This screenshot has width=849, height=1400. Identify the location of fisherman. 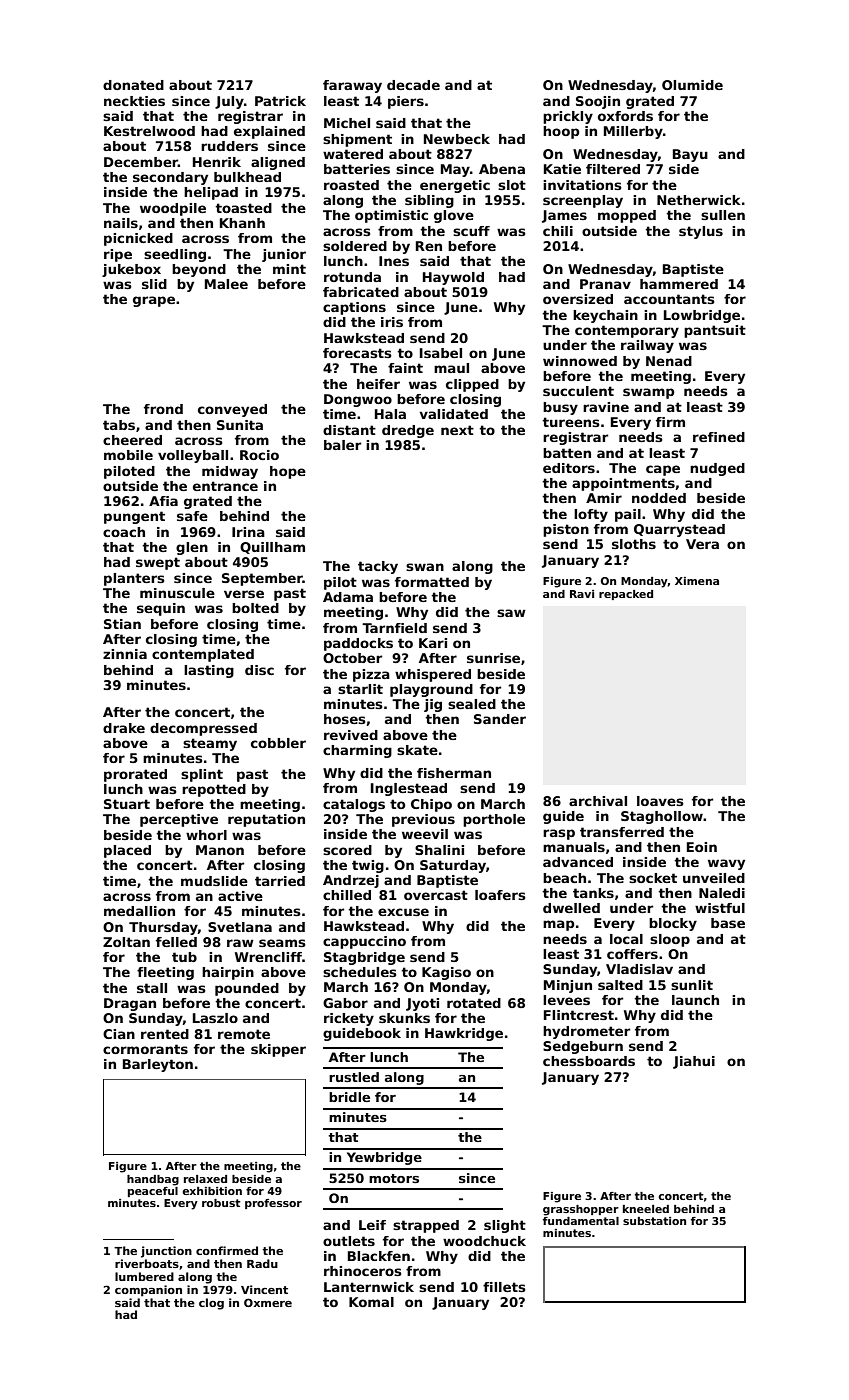
(454, 773).
